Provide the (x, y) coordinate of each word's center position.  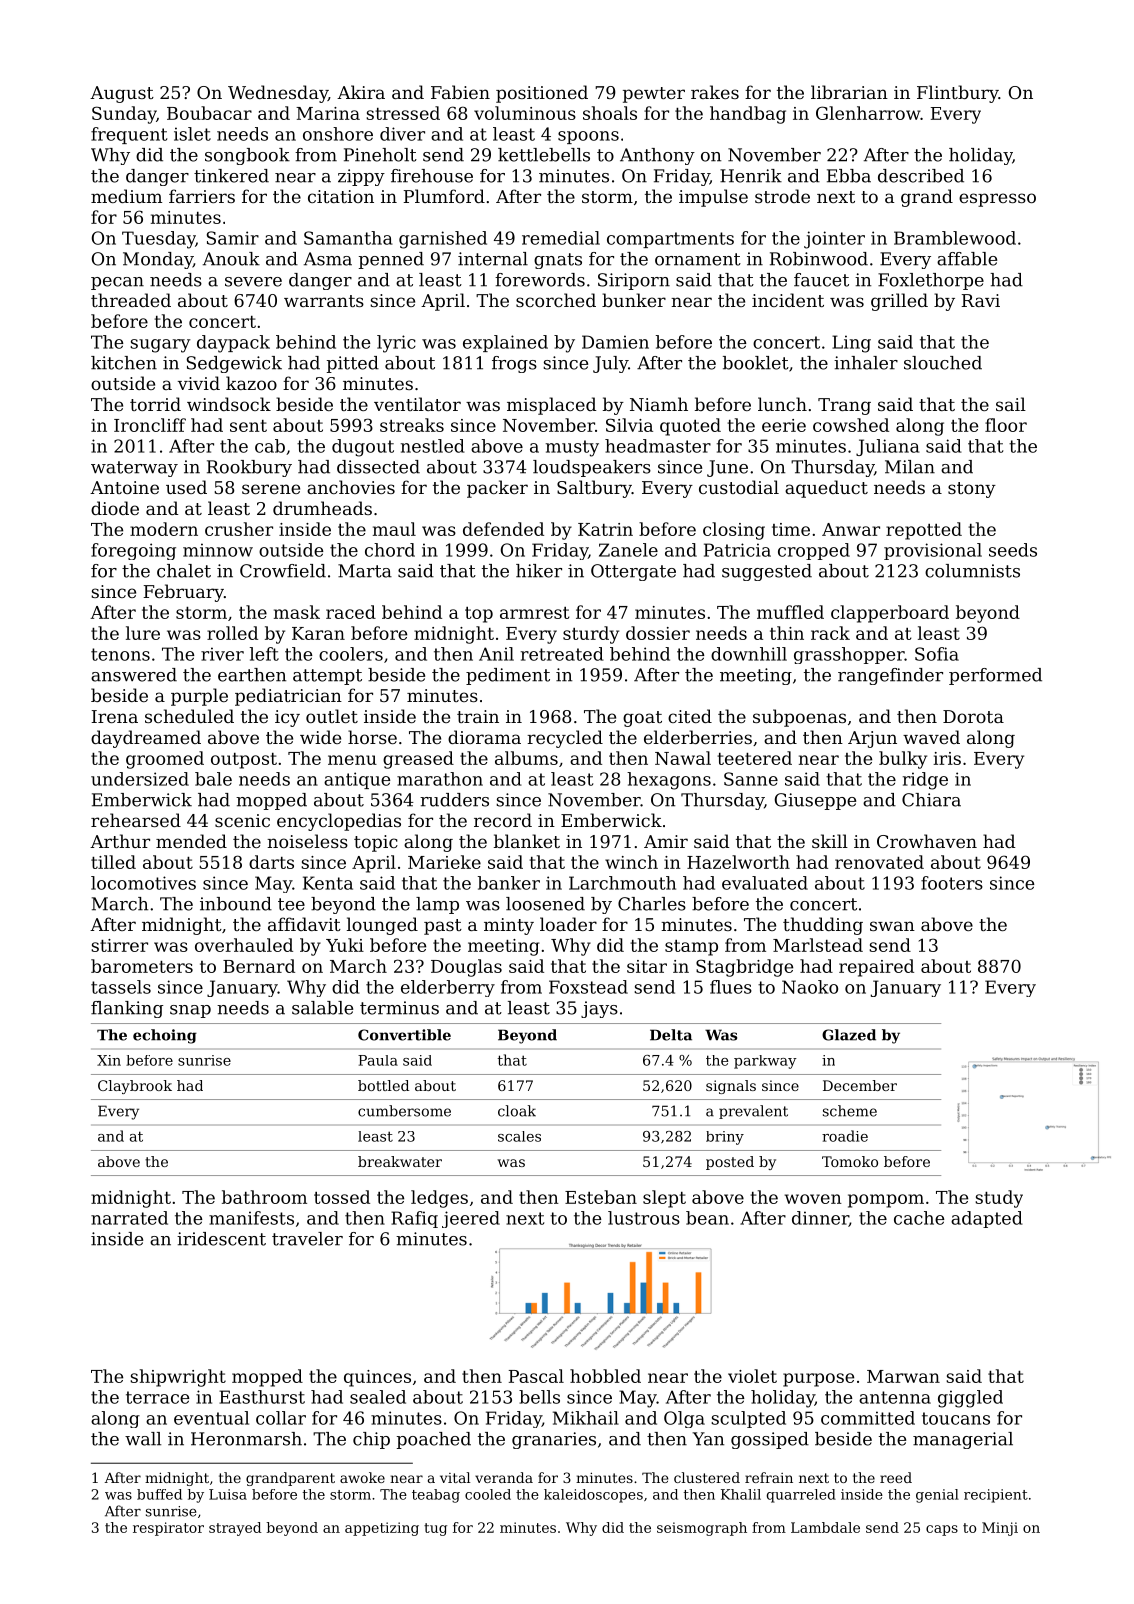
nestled (433, 446)
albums (526, 758)
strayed (235, 1529)
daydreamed (146, 739)
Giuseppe (815, 801)
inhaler (866, 363)
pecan (117, 283)
